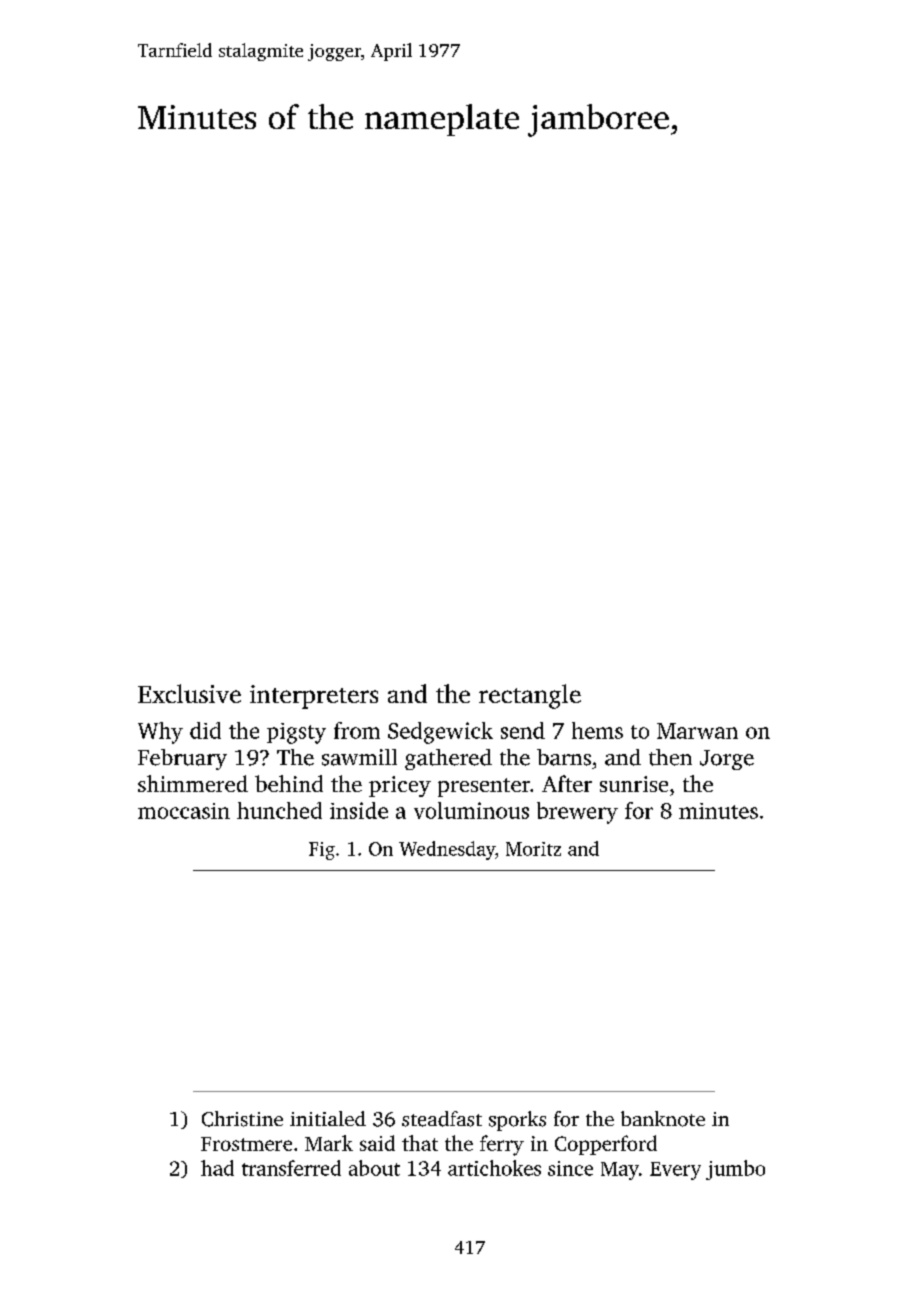  Describe the element at coordinates (530, 696) in the image. I see `rectangle` at that location.
